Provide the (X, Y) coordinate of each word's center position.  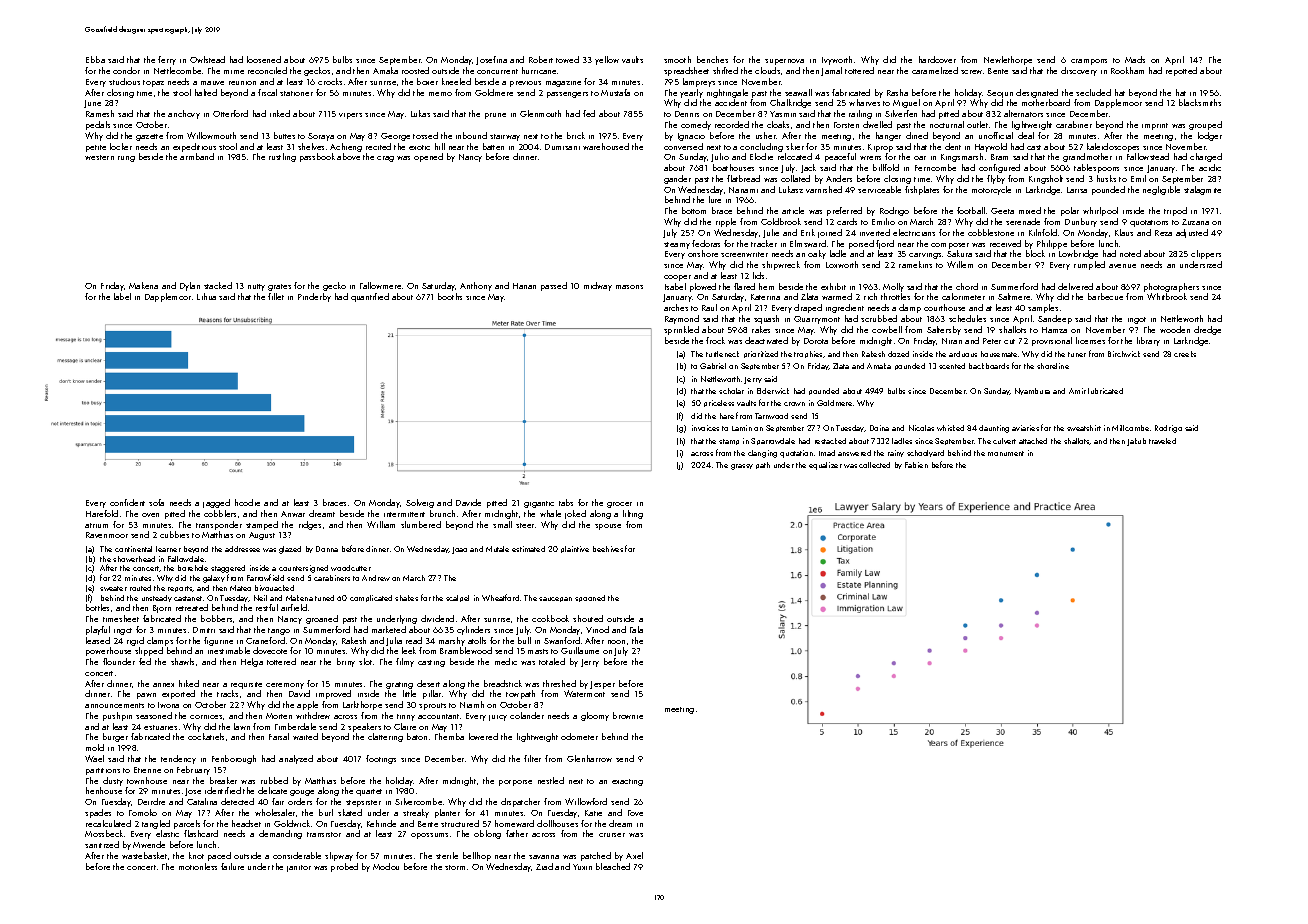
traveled (1162, 441)
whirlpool (1100, 211)
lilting (633, 514)
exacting (627, 782)
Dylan (190, 286)
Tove (635, 813)
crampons (1089, 62)
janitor (299, 868)
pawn (146, 696)
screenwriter (744, 254)
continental (133, 549)
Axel (634, 855)
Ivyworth (837, 60)
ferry (167, 60)
